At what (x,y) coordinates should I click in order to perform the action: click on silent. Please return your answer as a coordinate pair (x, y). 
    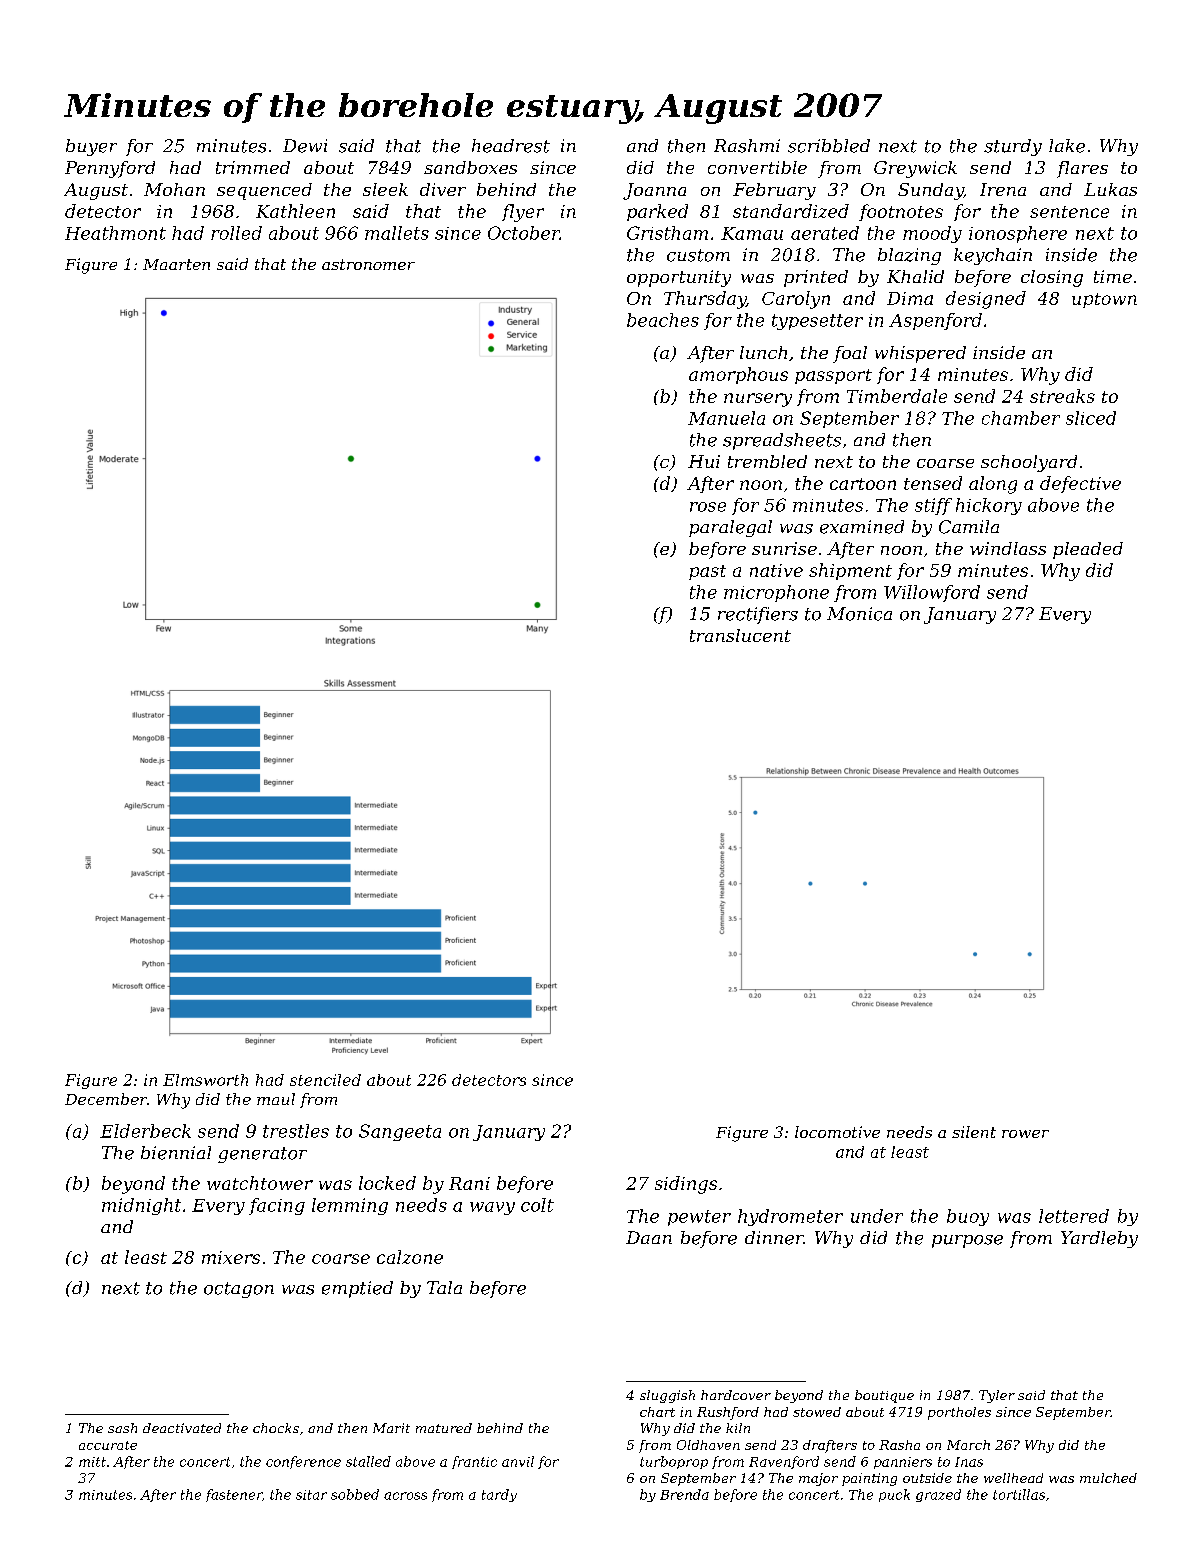
    Looking at the image, I should click on (974, 1132).
